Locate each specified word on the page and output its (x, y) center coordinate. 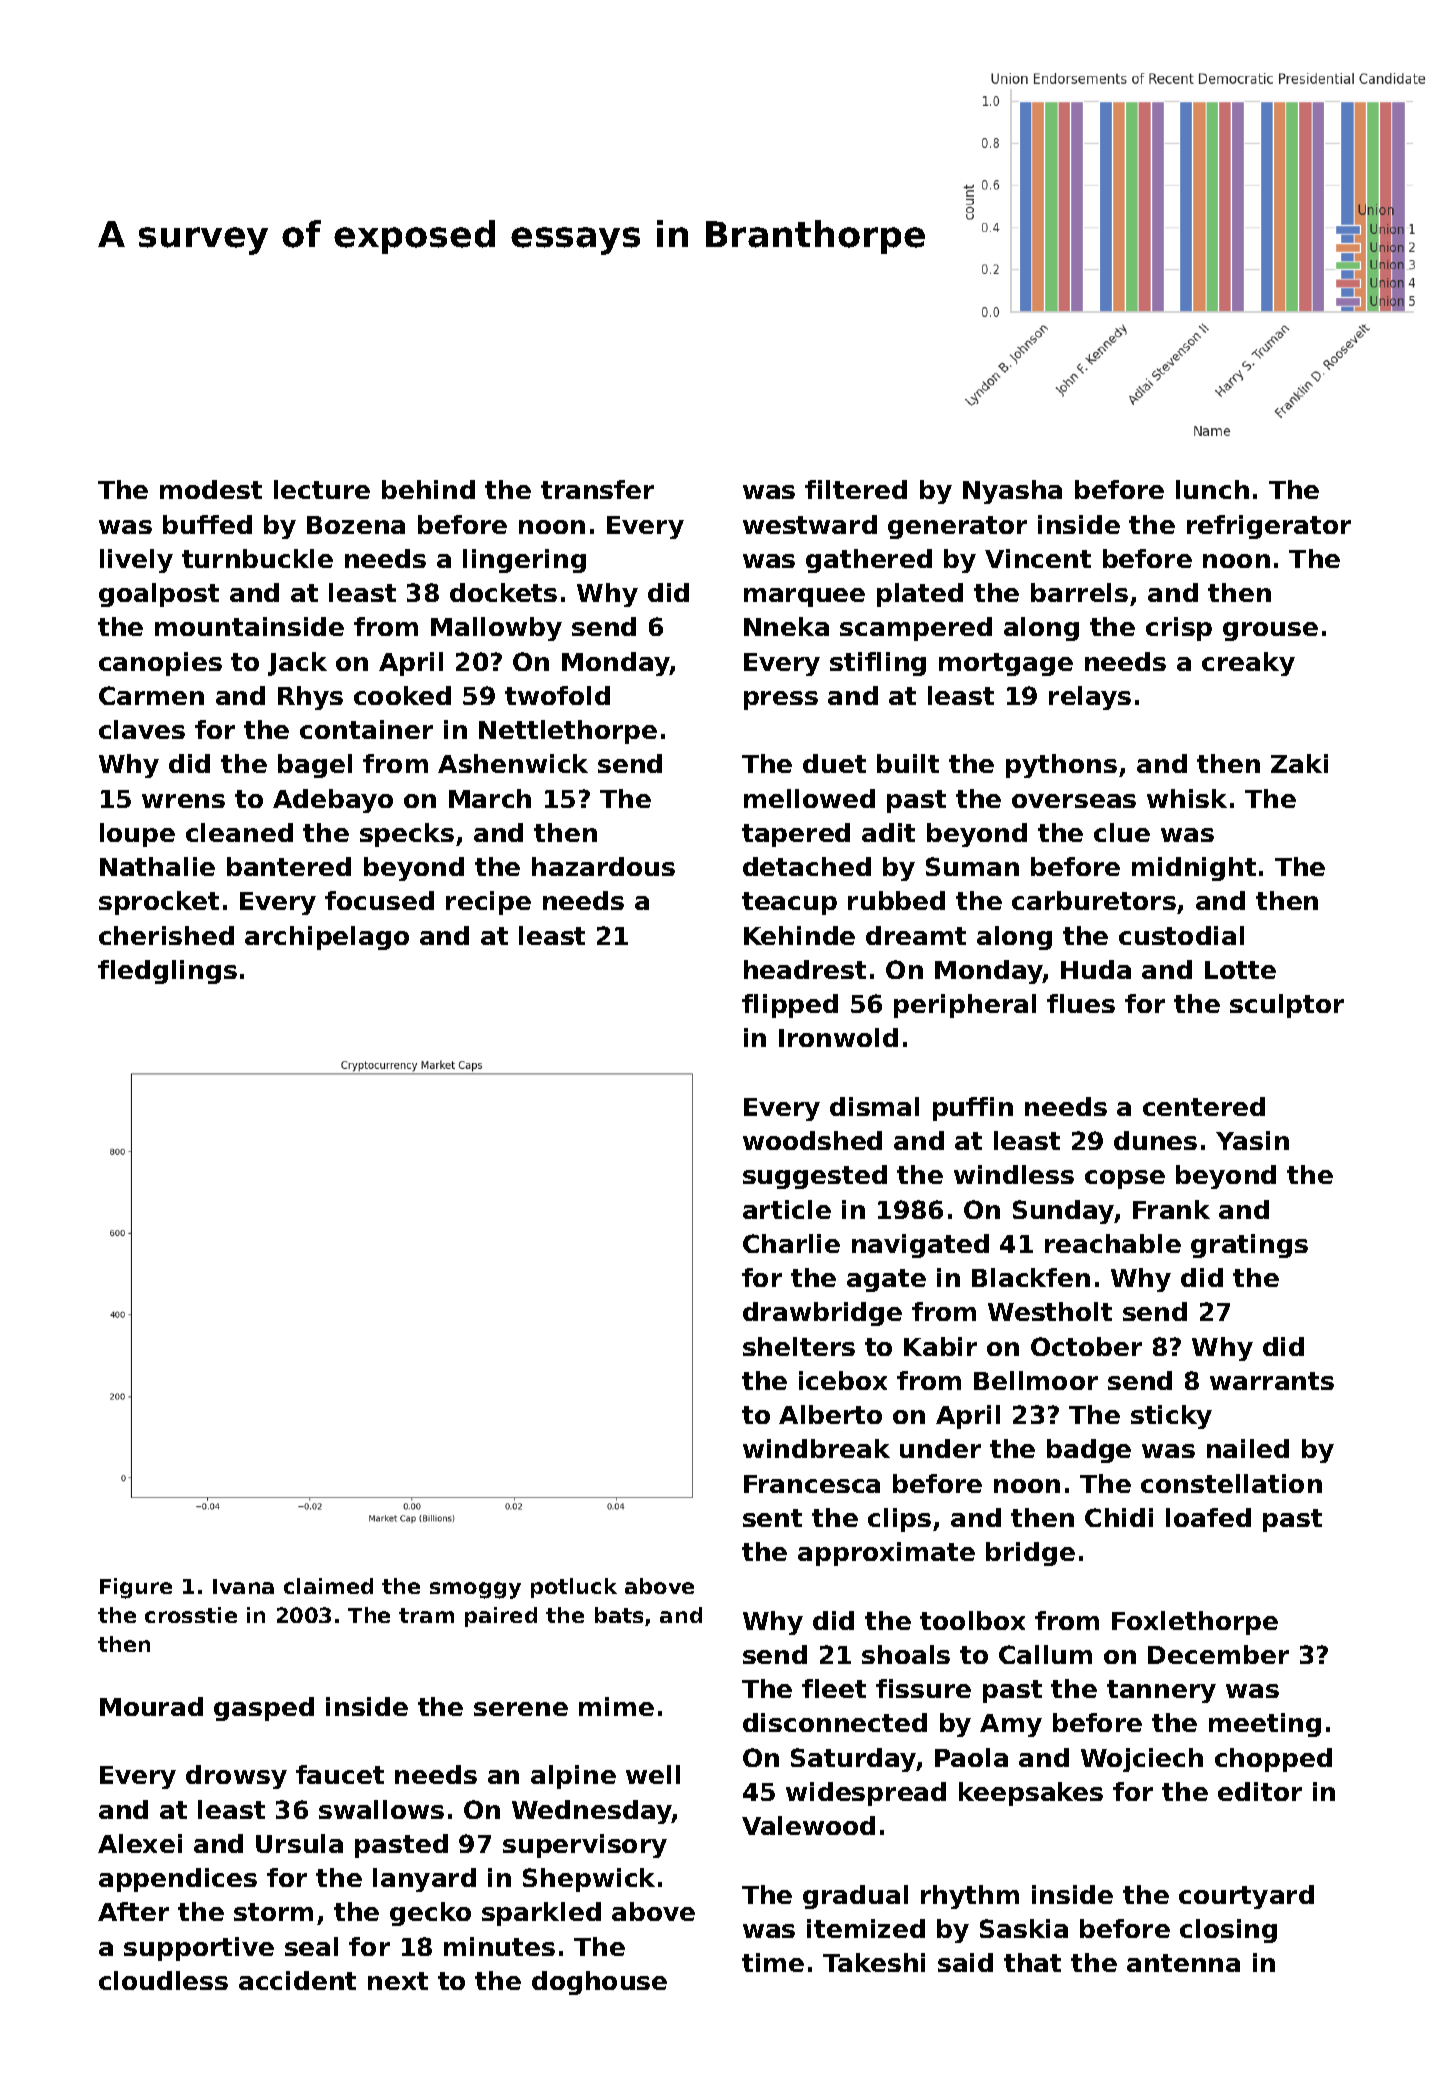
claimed (328, 1586)
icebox (843, 1380)
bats (619, 1615)
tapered (796, 835)
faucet (340, 1774)
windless (1014, 1174)
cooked (402, 695)
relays (1090, 698)
